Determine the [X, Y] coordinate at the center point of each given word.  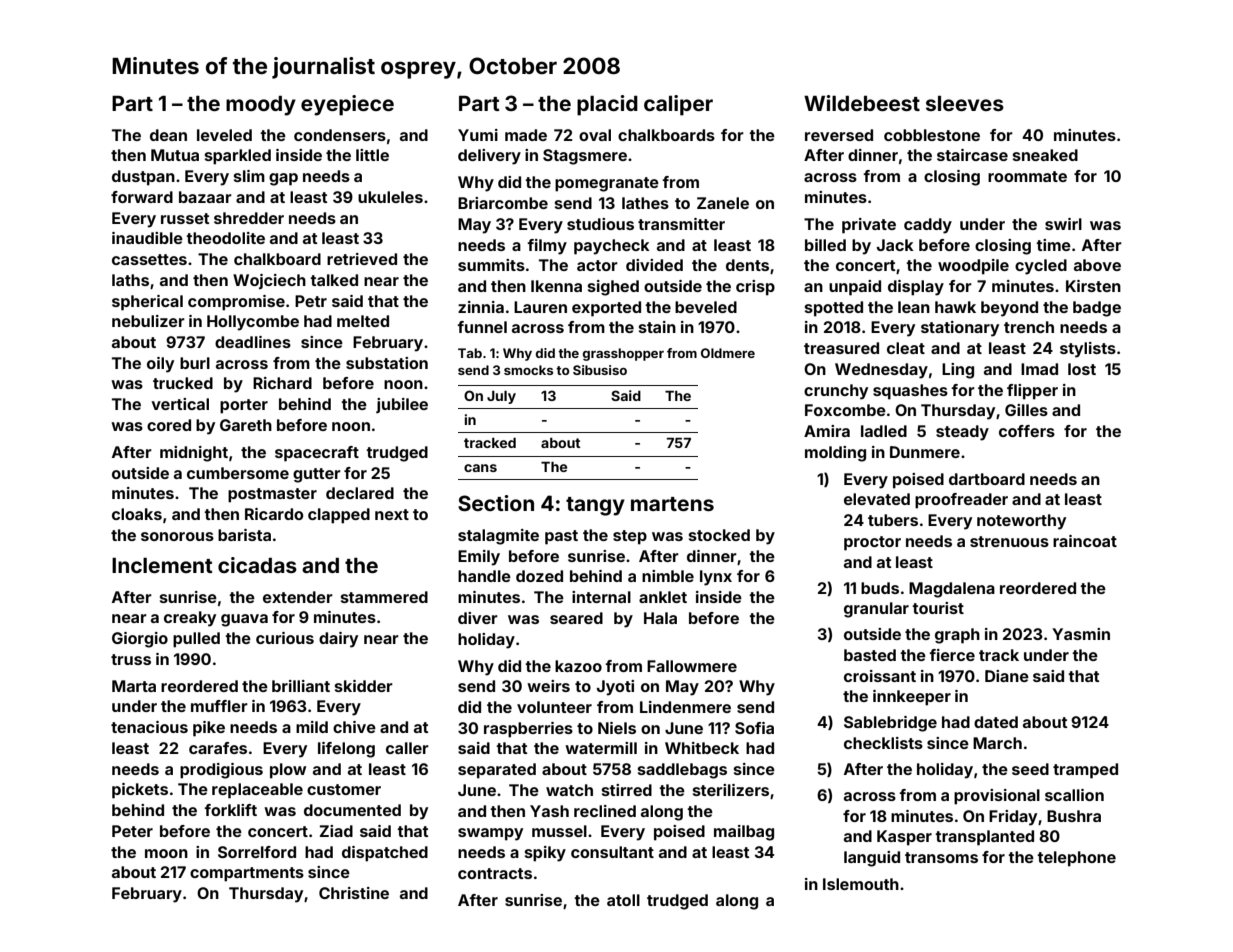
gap [283, 179]
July [501, 397]
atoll [623, 900]
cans [480, 468]
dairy [338, 640]
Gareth [246, 425]
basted [870, 655]
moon [166, 853]
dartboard [987, 479]
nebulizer [148, 321]
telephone [1076, 859]
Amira [827, 431]
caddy [928, 226]
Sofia [754, 728]
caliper [678, 105]
